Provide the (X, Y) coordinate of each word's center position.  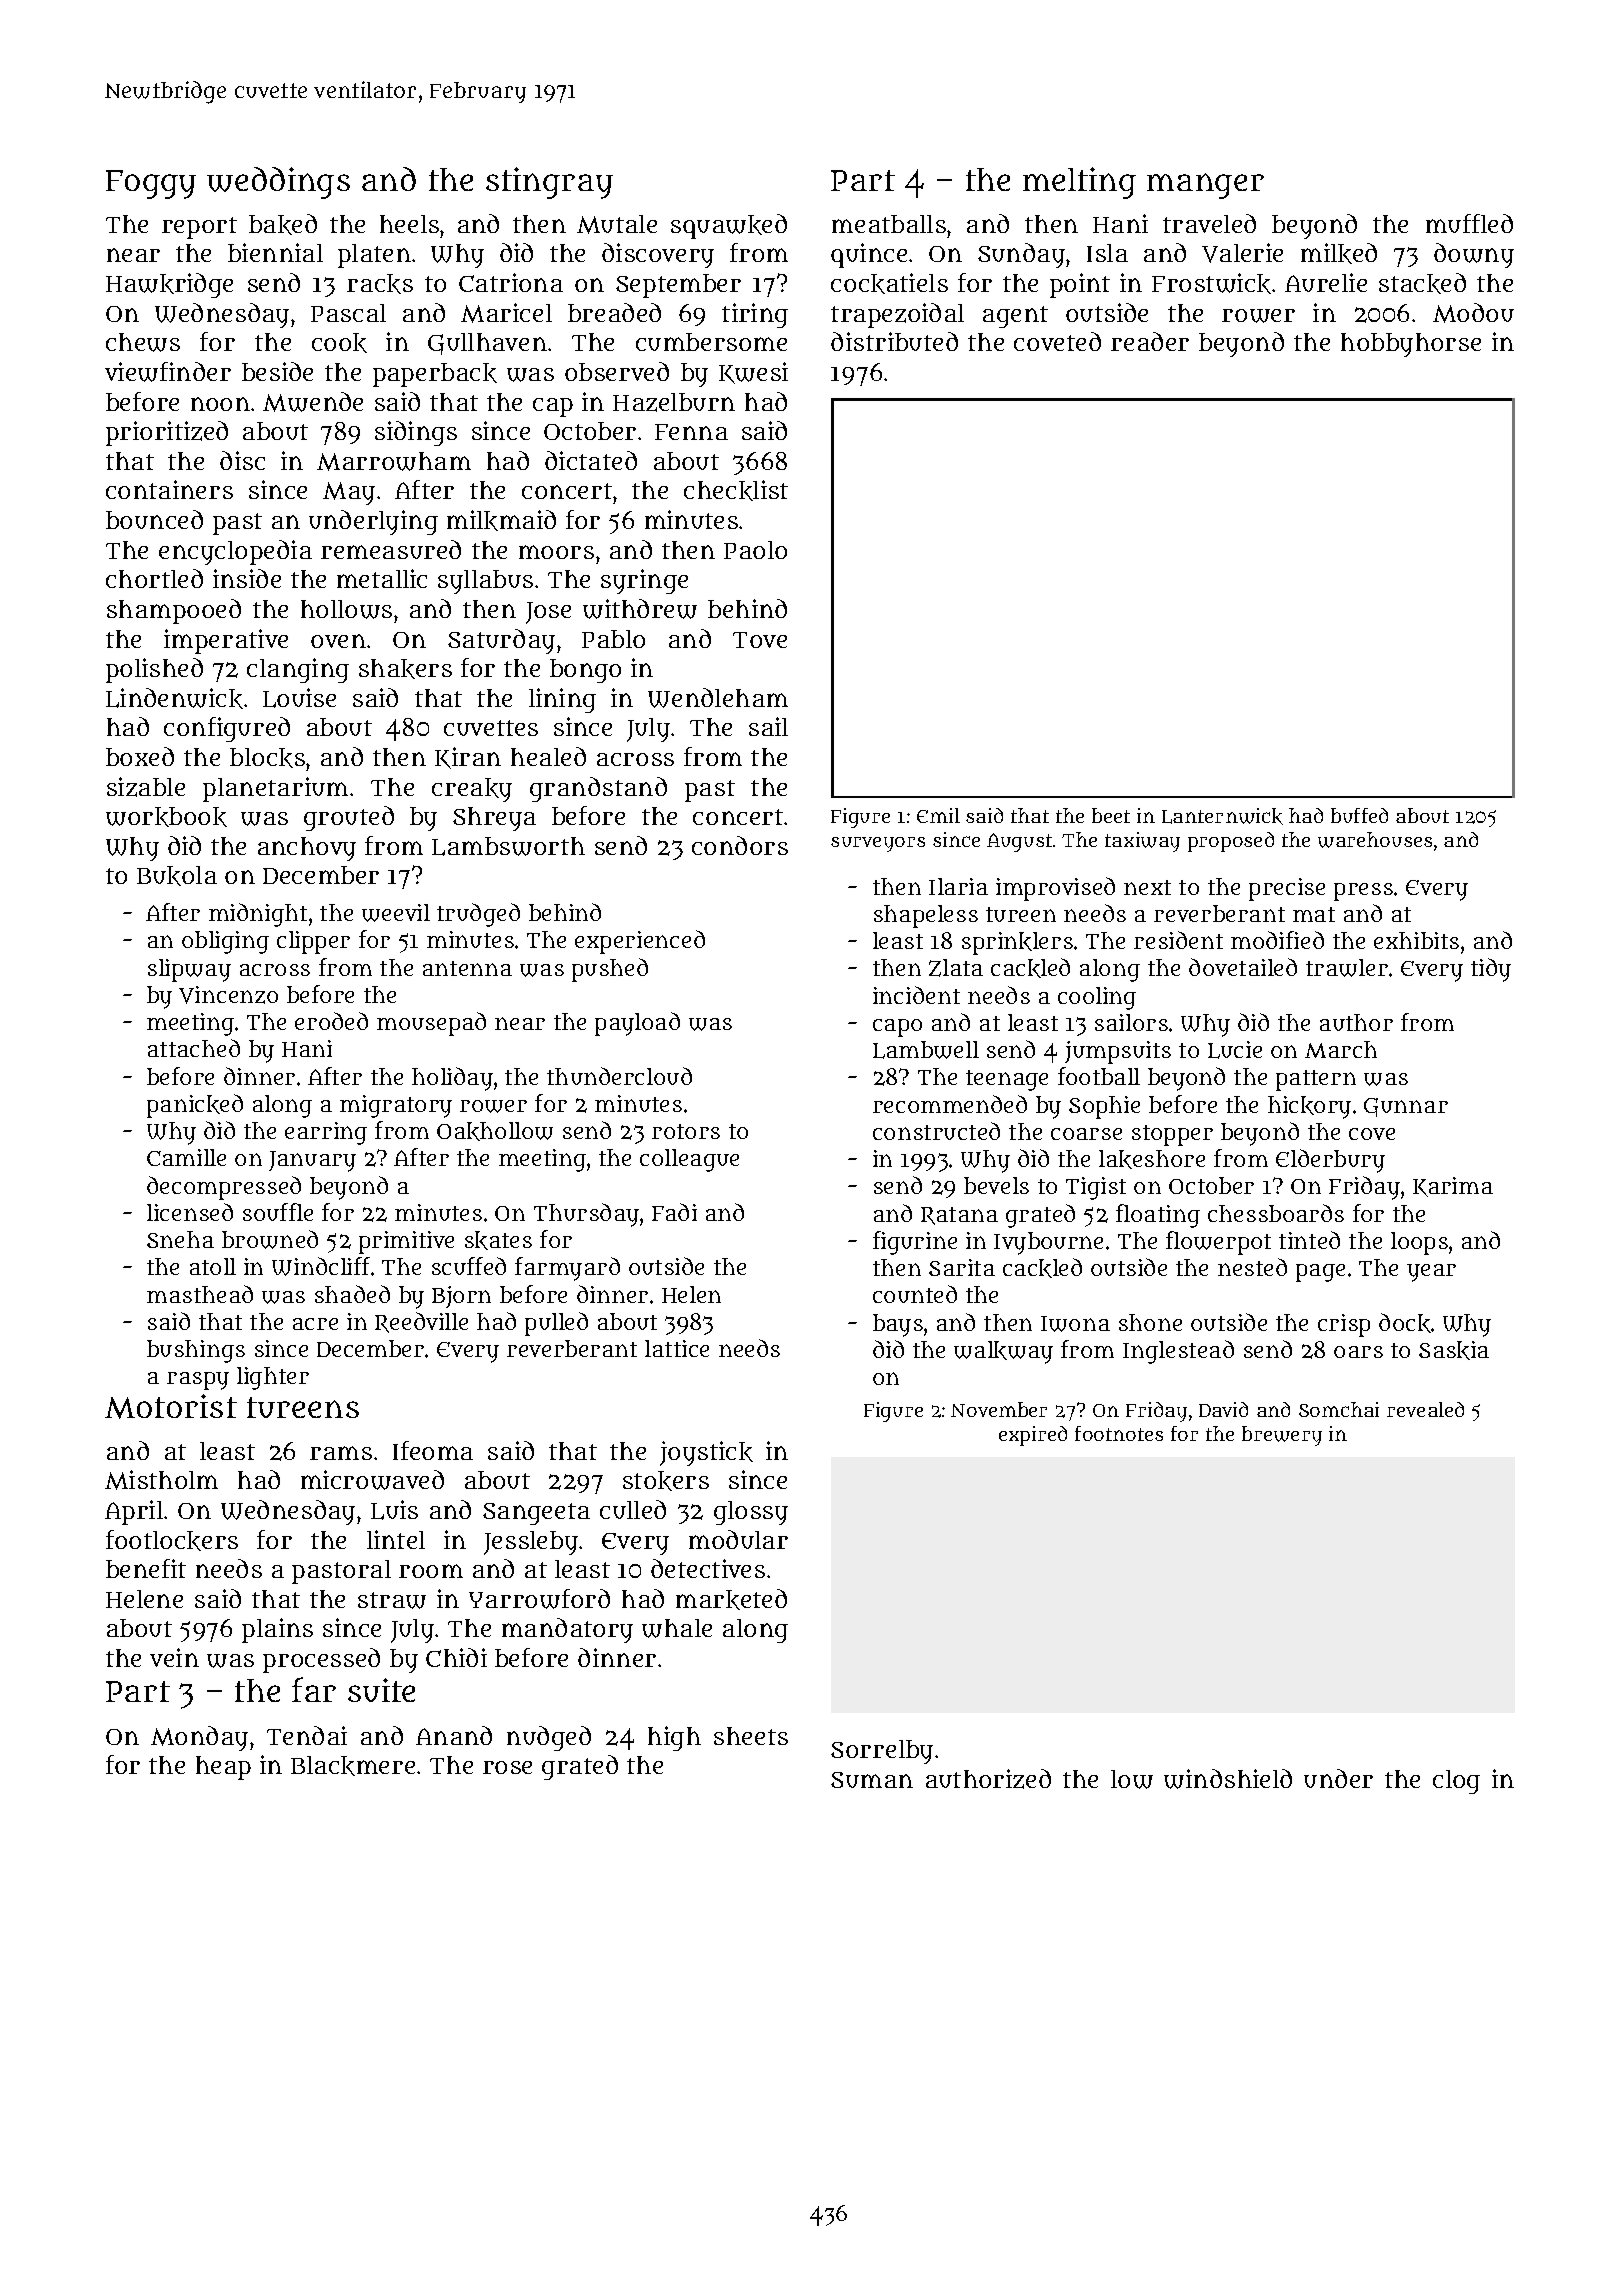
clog (1456, 1782)
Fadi (674, 1212)
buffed (1359, 815)
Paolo (755, 550)
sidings (416, 433)
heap (223, 1768)
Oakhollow (495, 1131)
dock (1405, 1323)
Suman (872, 1780)
